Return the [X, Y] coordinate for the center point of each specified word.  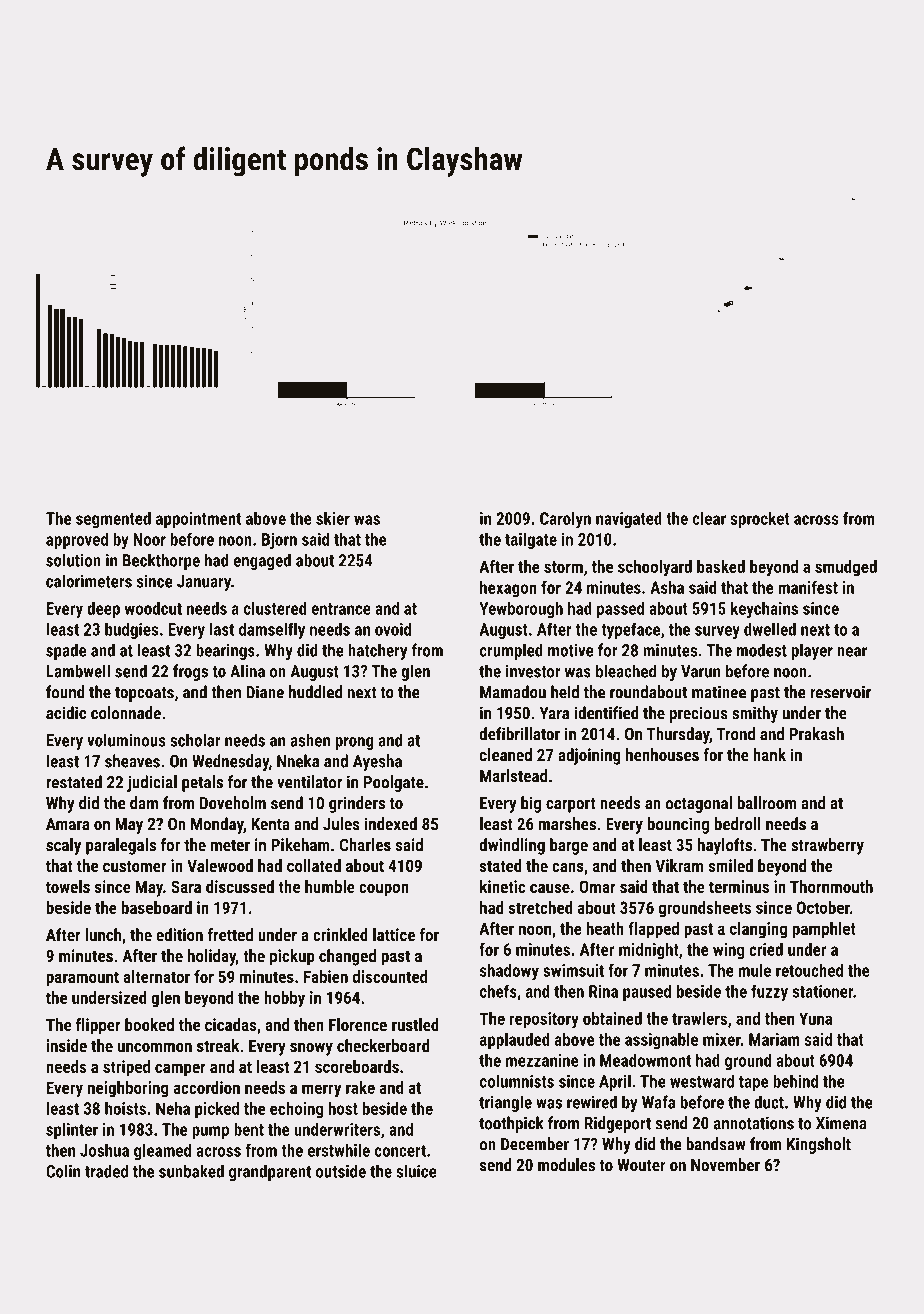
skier [333, 518]
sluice [416, 1171]
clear [709, 518]
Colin [63, 1171]
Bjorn [279, 541]
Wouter [641, 1165]
